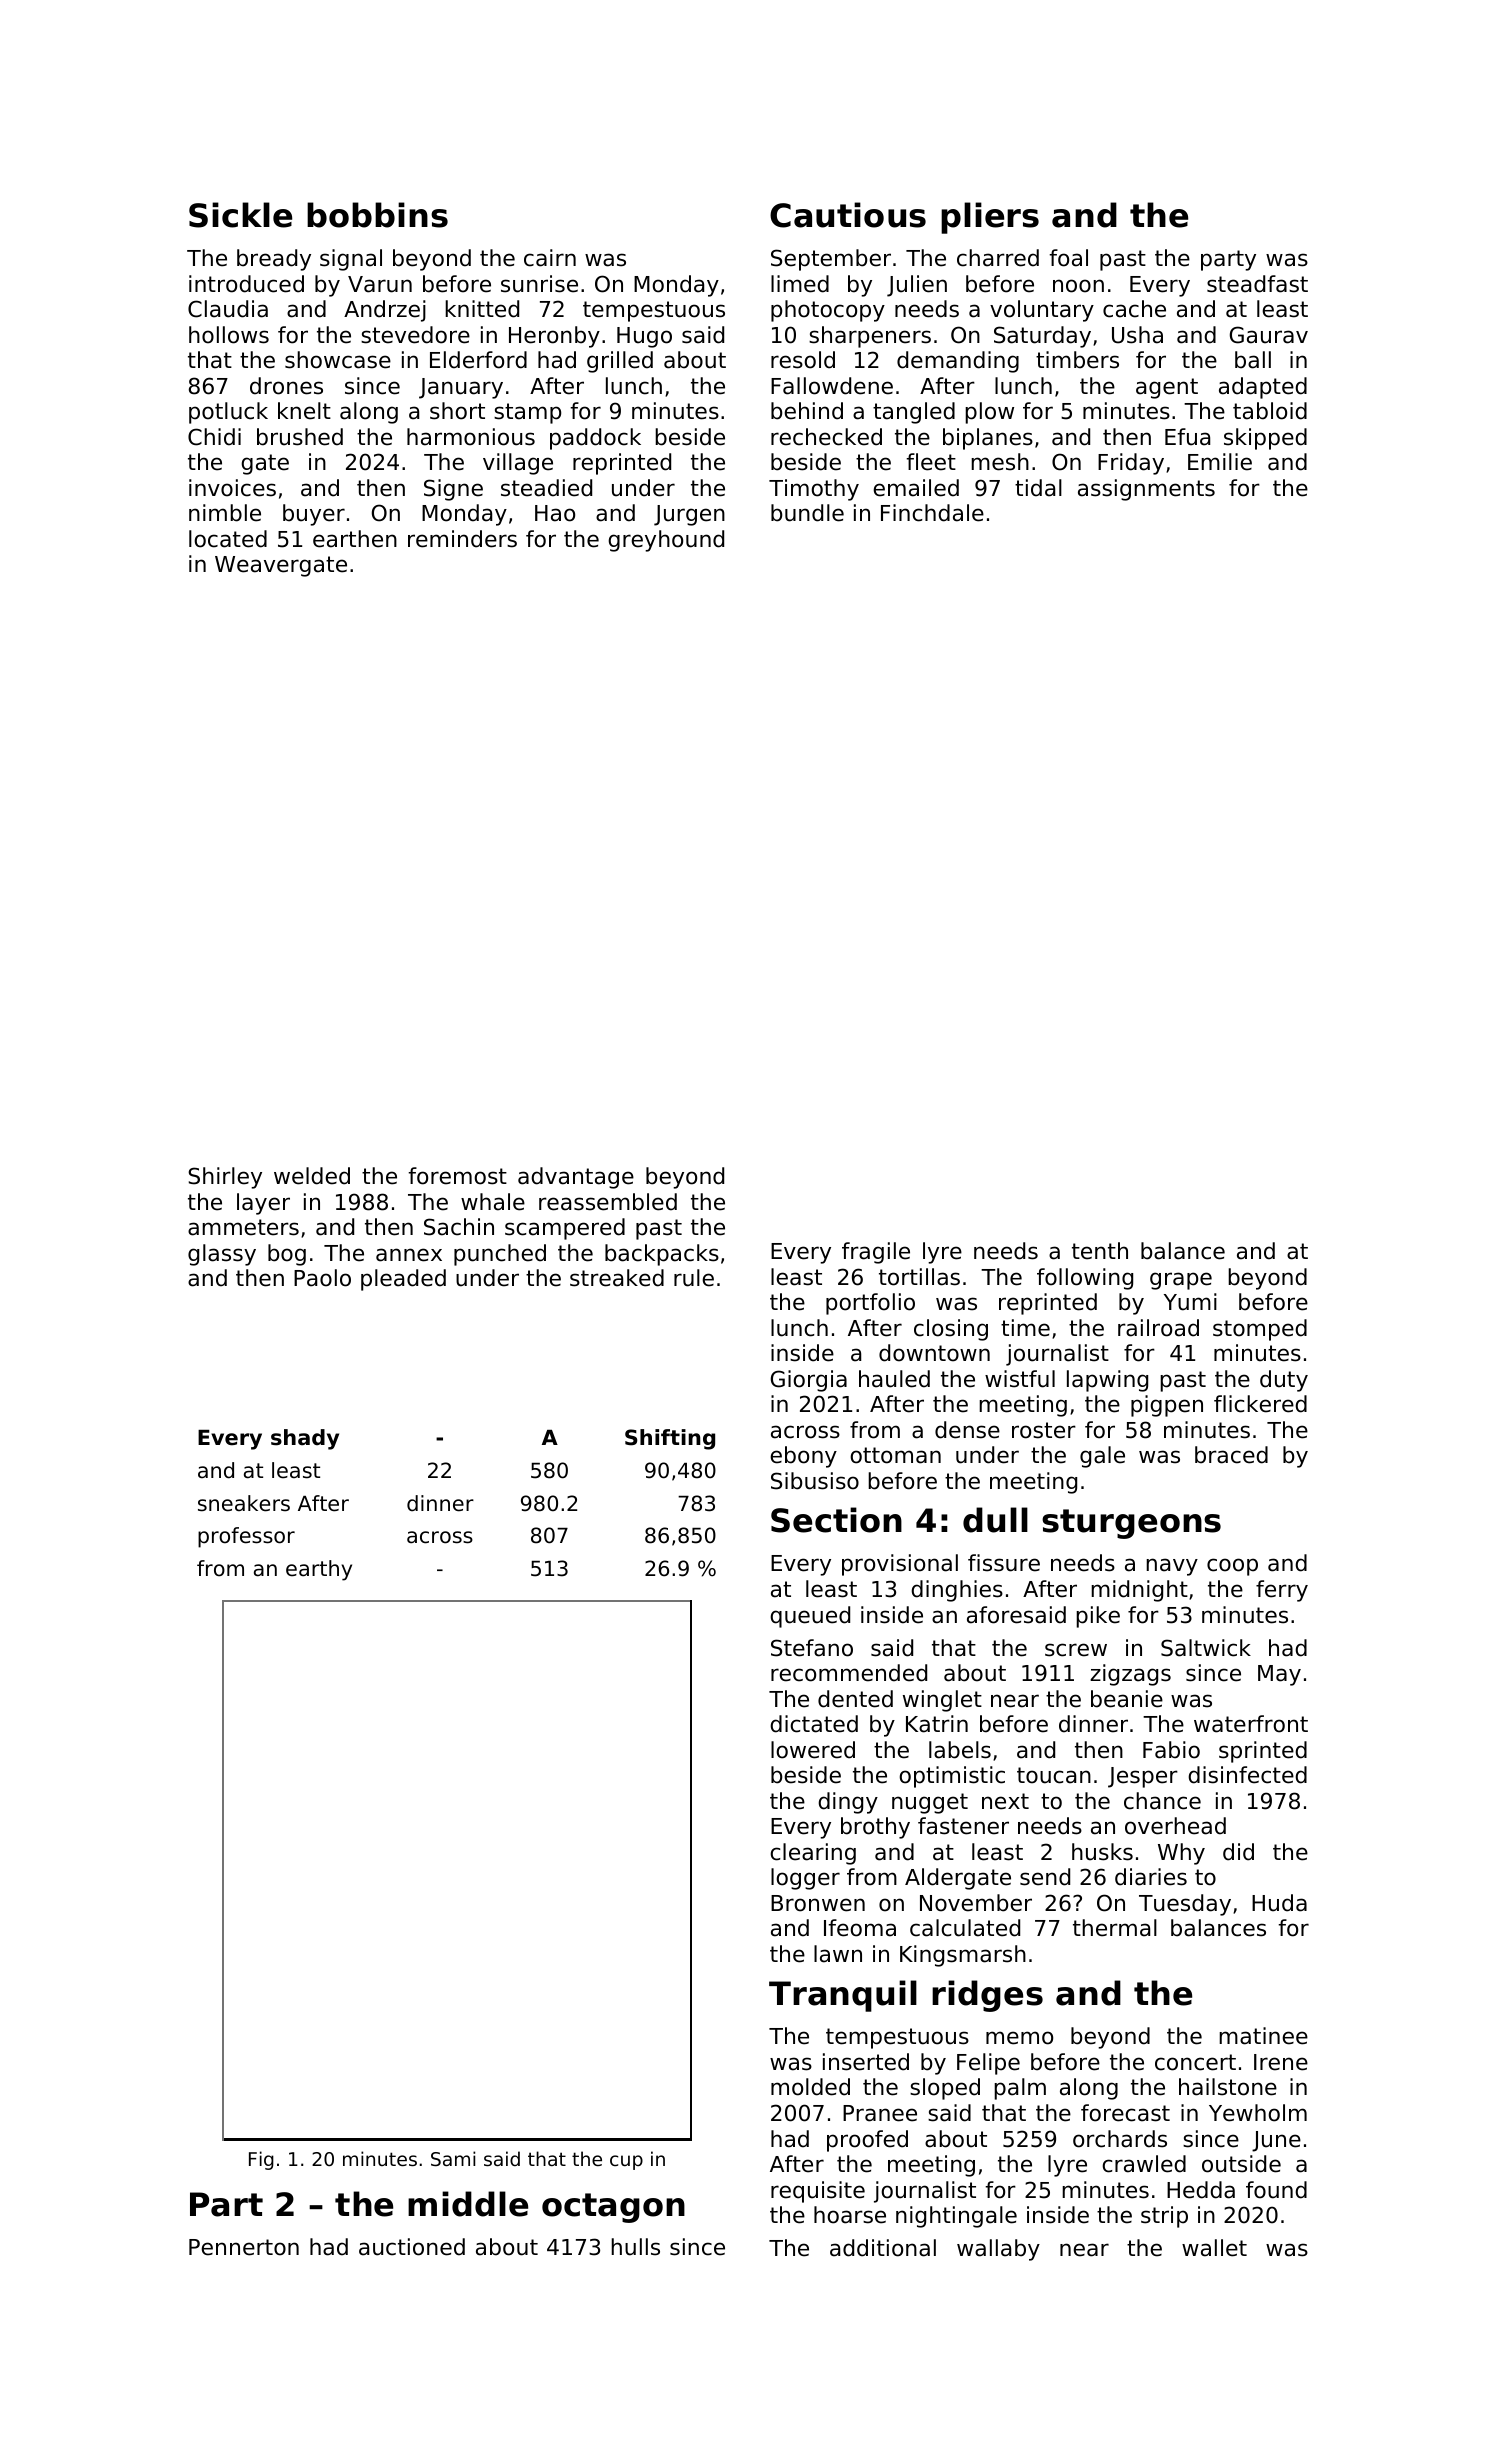 The width and height of the page is (1496, 2464). Describe the element at coordinates (848, 215) in the page. I see `Cautious` at that location.
